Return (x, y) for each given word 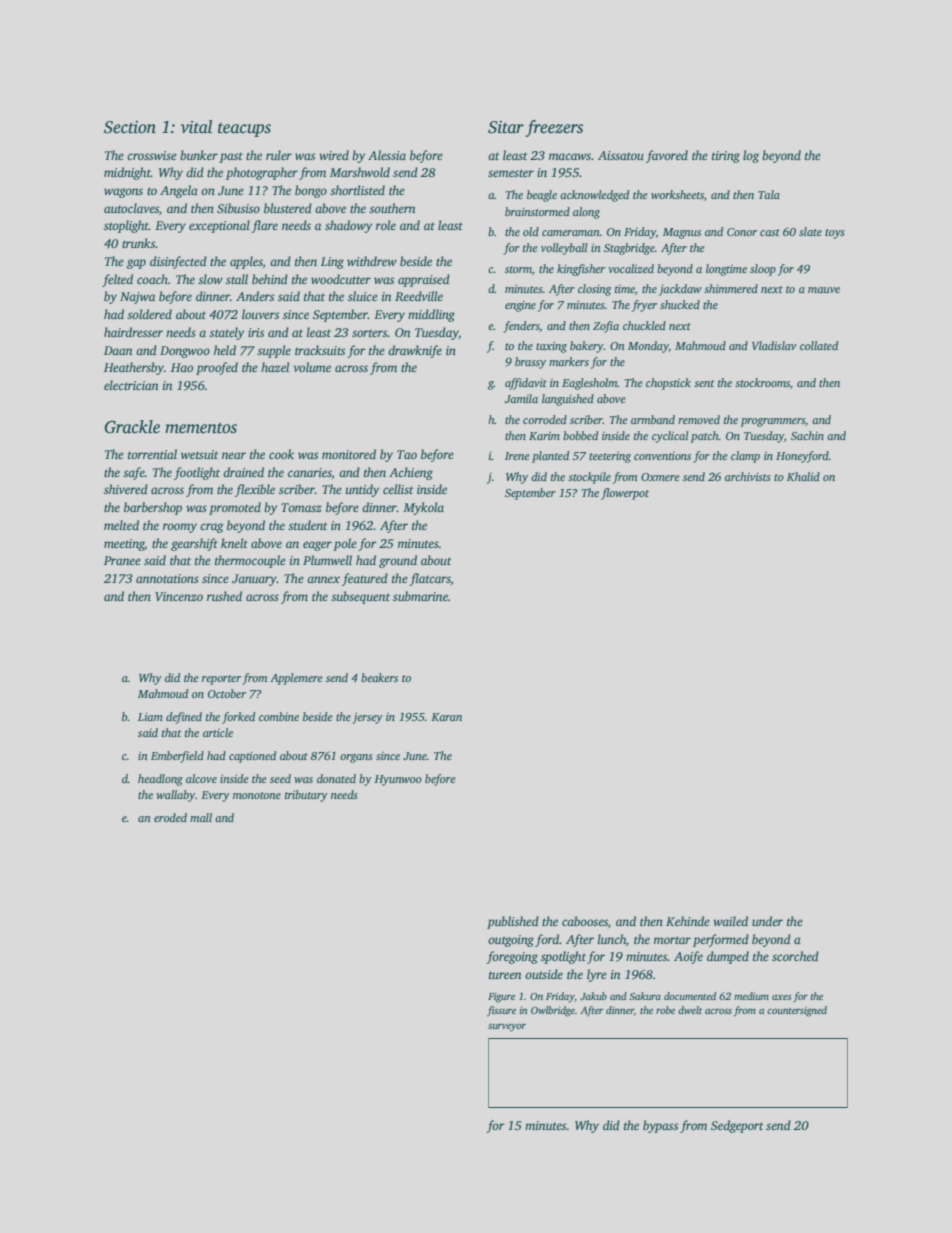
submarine (420, 596)
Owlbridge (553, 1011)
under (767, 921)
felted (117, 280)
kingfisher (581, 270)
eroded (170, 817)
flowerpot (625, 494)
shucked (680, 304)
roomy (180, 528)
